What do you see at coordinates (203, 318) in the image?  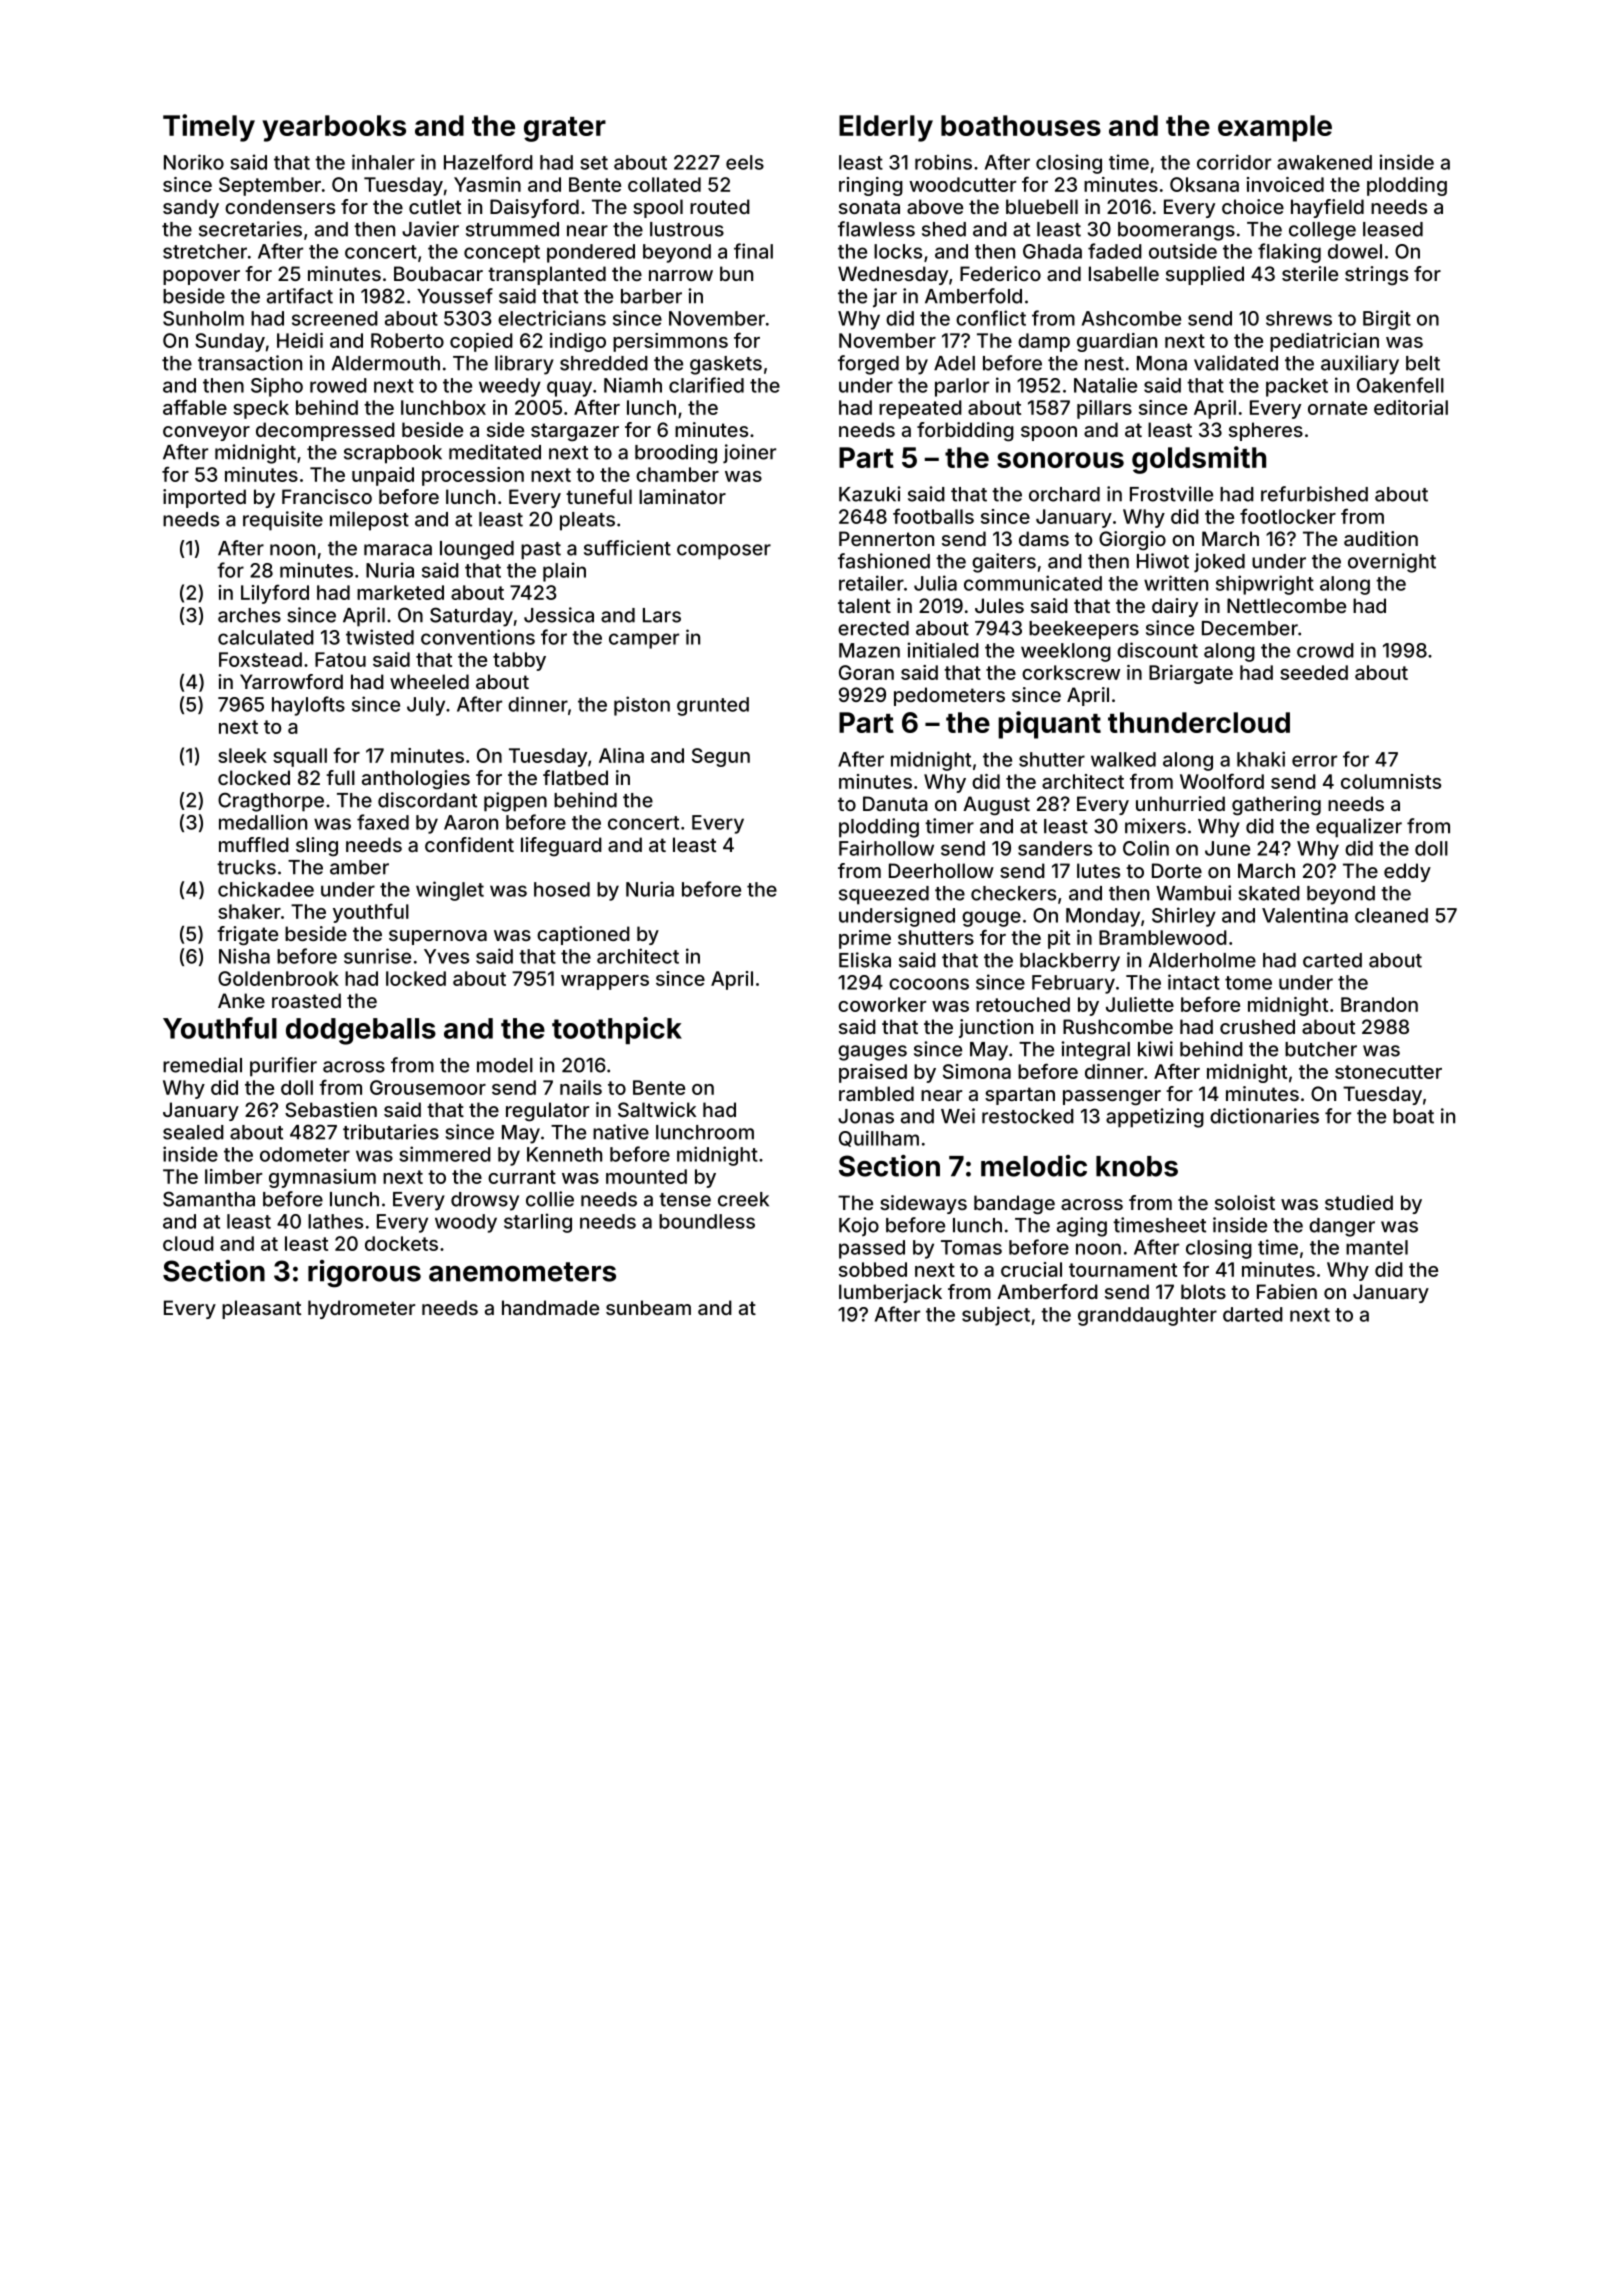 I see `Sunholm` at bounding box center [203, 318].
